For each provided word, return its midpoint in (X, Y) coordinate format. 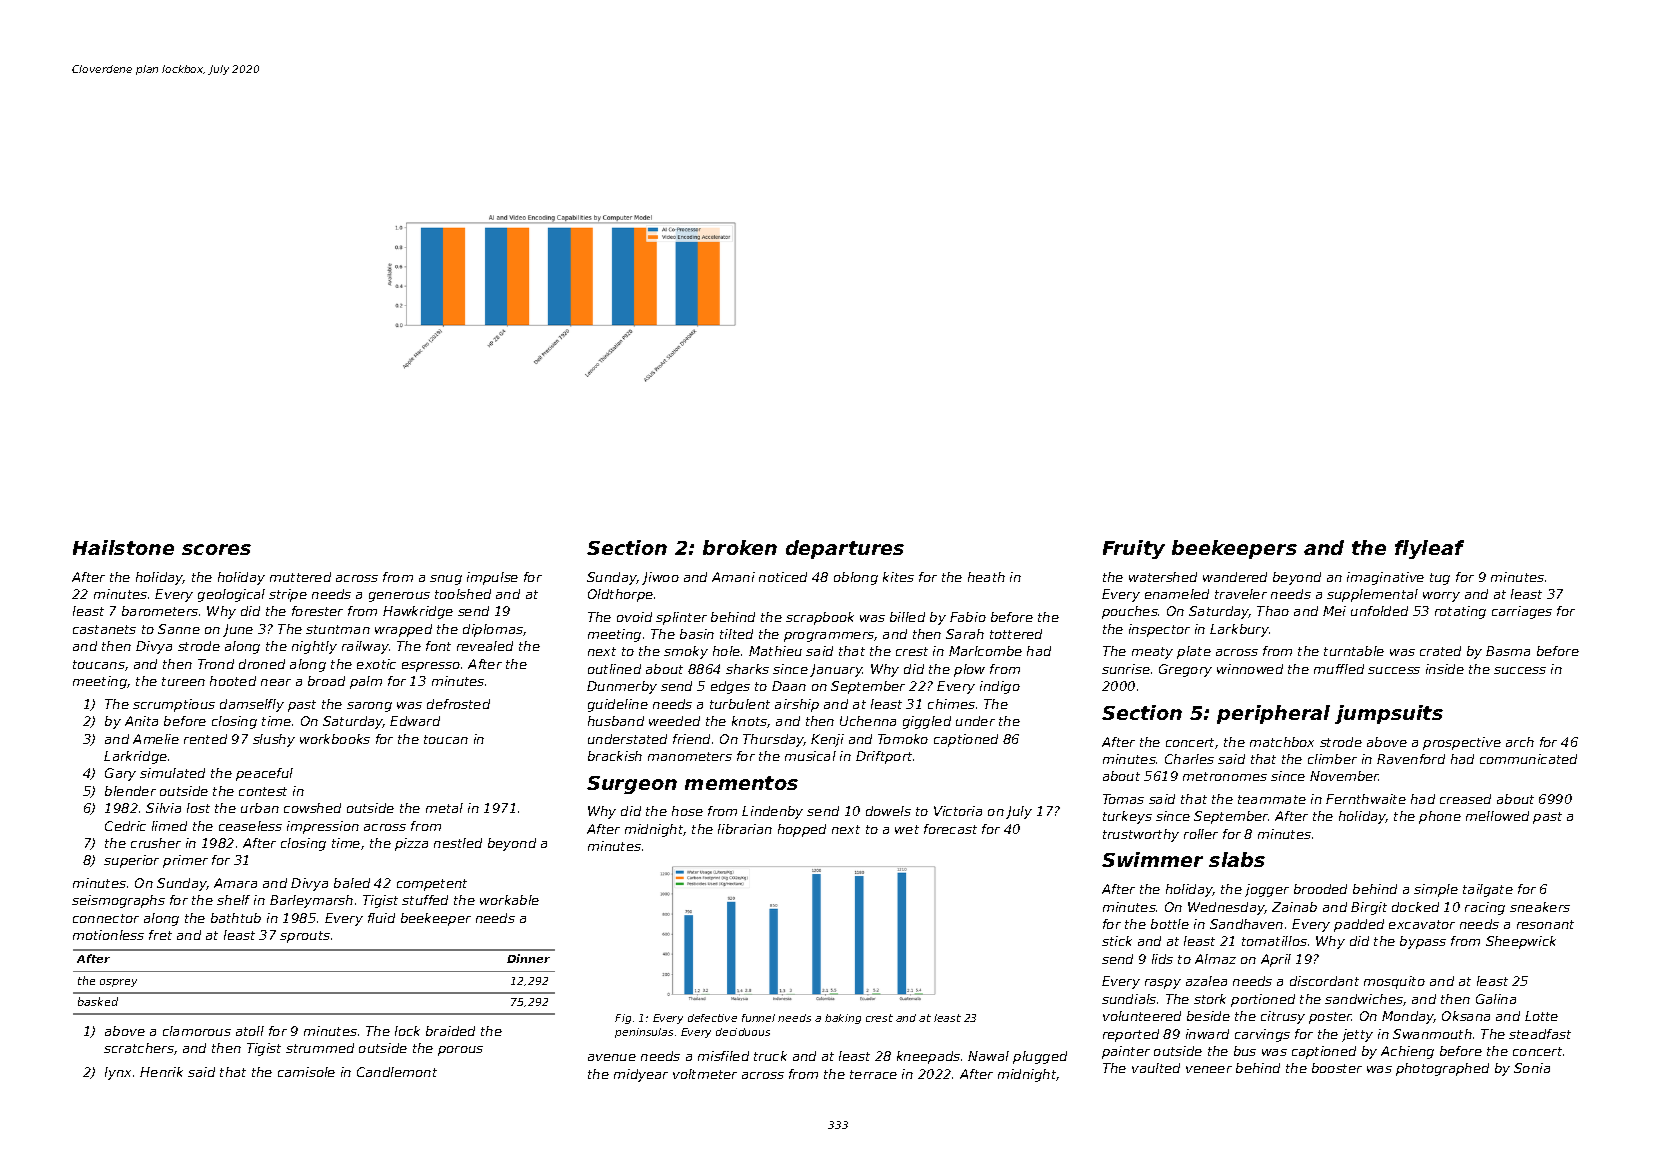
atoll (250, 1031)
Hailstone (123, 547)
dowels (888, 811)
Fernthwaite (1366, 799)
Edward (415, 721)
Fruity (1134, 549)
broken (740, 547)
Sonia (1532, 1068)
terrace (873, 1074)
